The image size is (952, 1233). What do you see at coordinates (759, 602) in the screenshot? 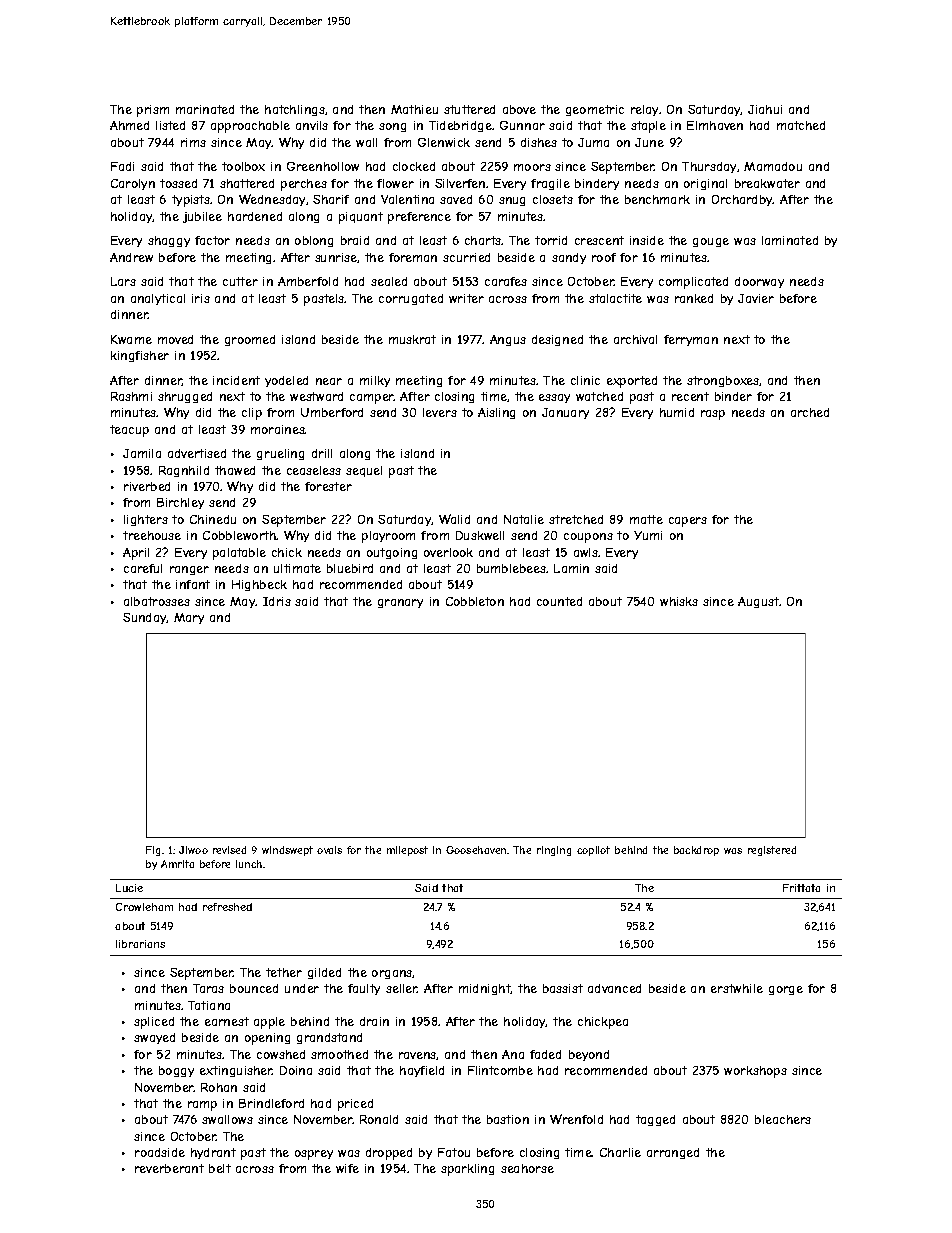
I see `August` at bounding box center [759, 602].
